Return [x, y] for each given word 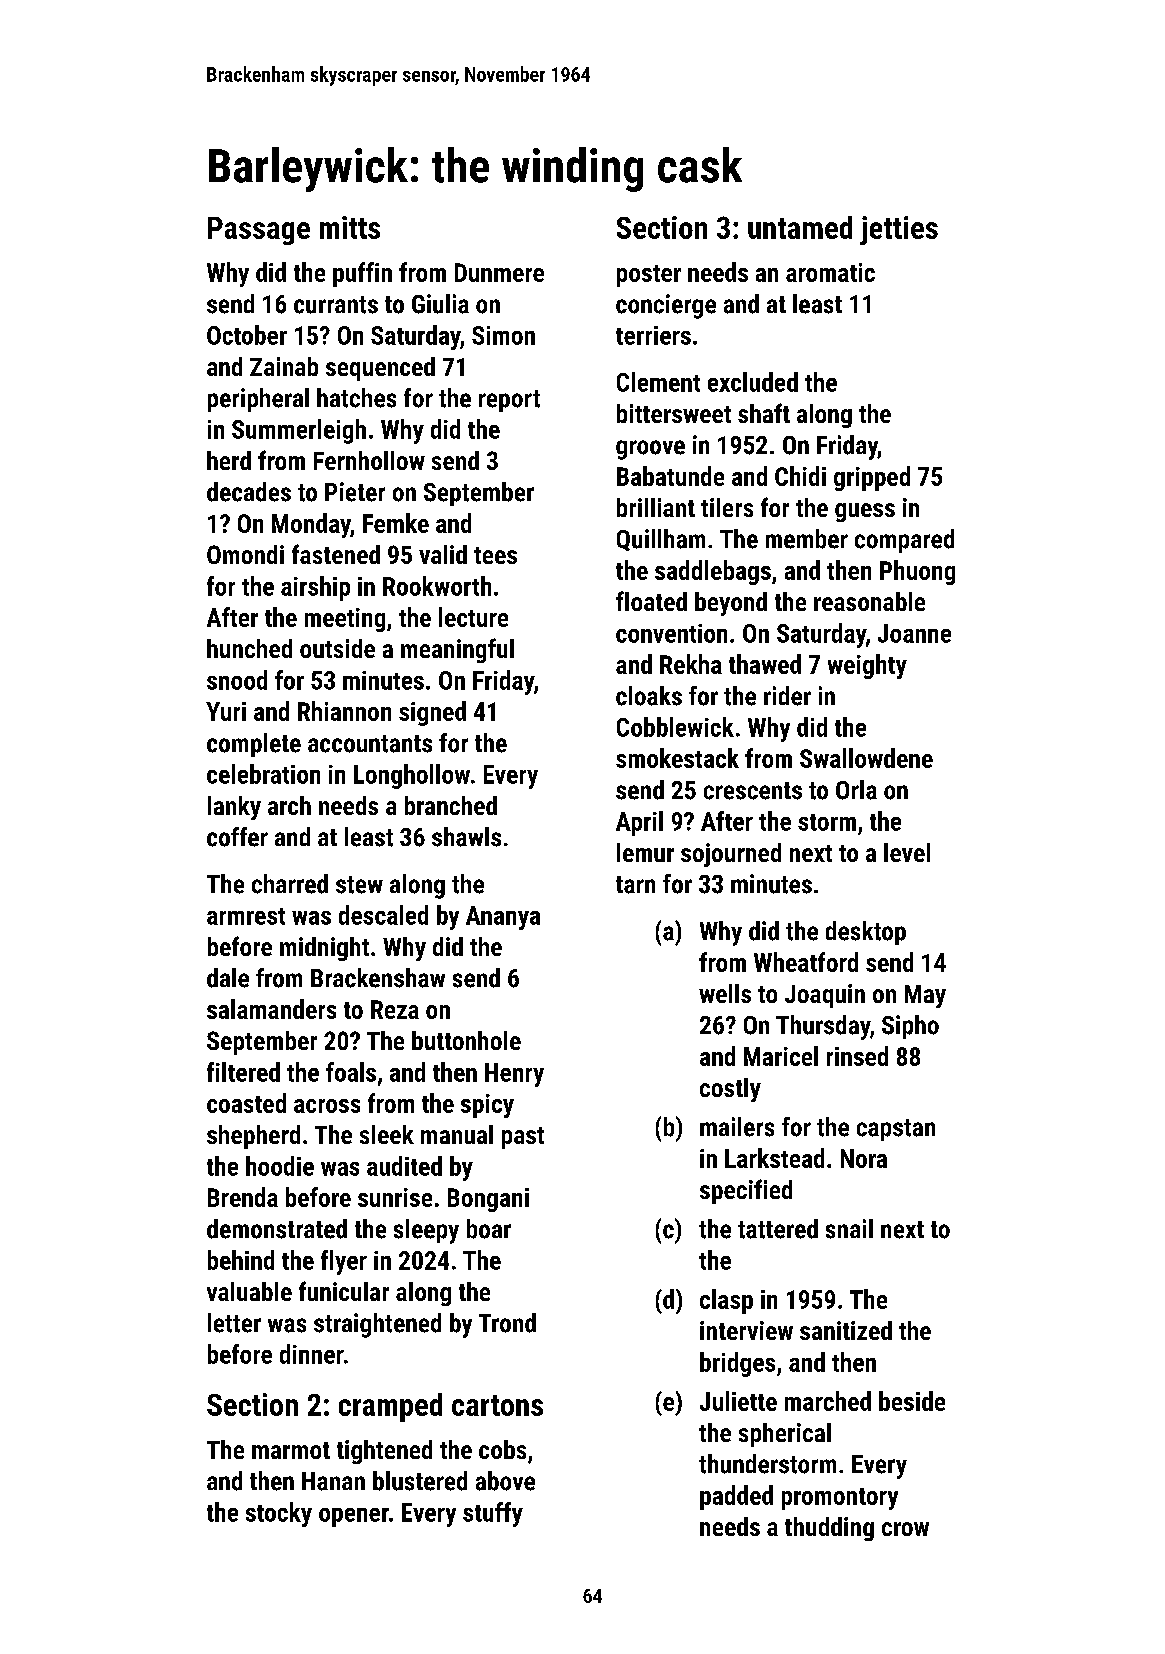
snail [849, 1229]
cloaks [649, 696]
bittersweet [674, 413]
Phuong [917, 572]
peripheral [258, 400]
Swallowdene [866, 758]
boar [489, 1229]
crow [905, 1529]
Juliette [738, 1401]
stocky [279, 1514]
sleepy [426, 1231]
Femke [396, 523]
